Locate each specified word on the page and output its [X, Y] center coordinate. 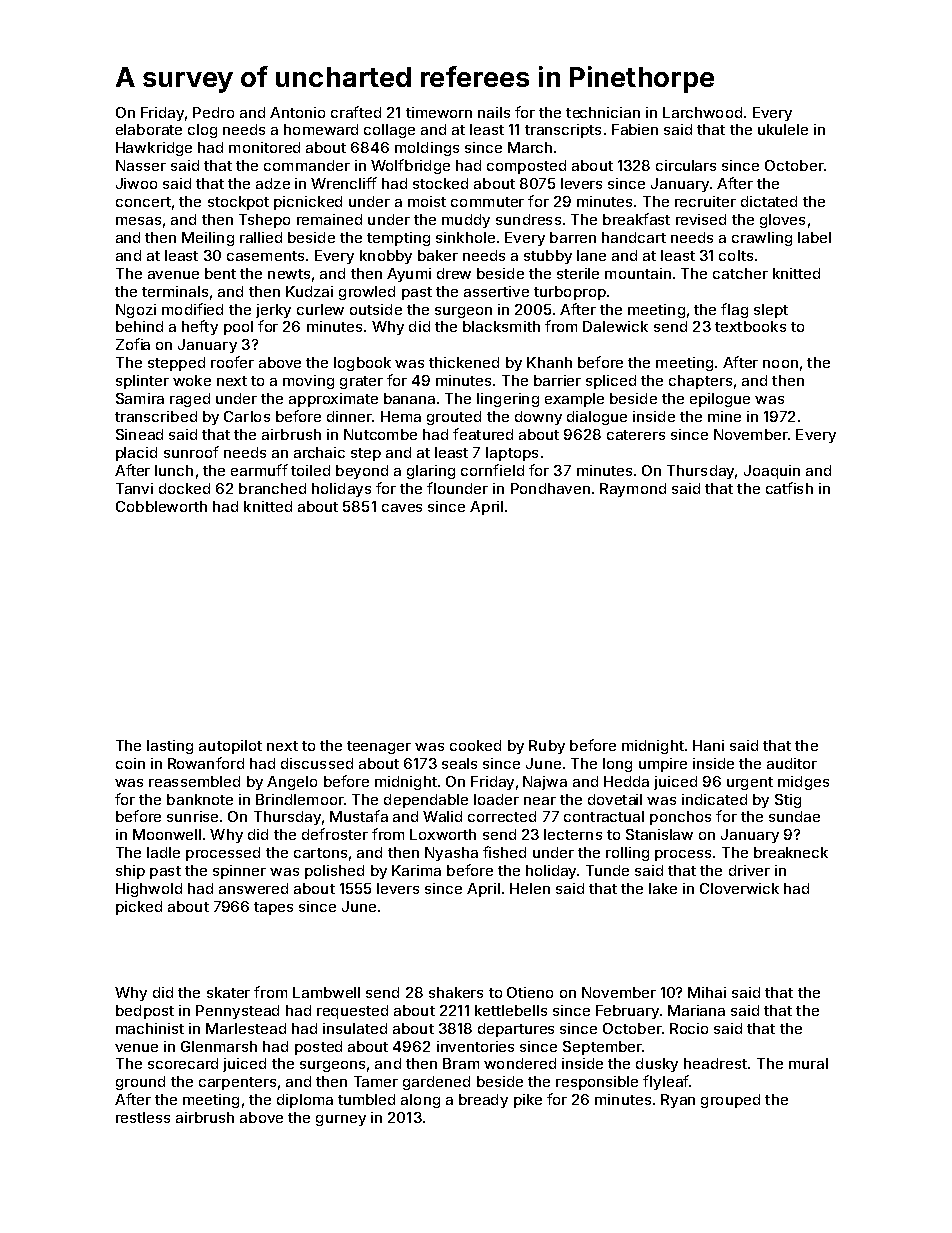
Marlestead [246, 1028]
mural [808, 1063]
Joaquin [772, 472]
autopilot [230, 747]
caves [402, 508]
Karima [416, 870]
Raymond [633, 490]
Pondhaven [550, 488]
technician [603, 112]
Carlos [247, 416]
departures [516, 1030]
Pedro [213, 112]
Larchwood [702, 112]
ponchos [680, 818]
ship [130, 872]
